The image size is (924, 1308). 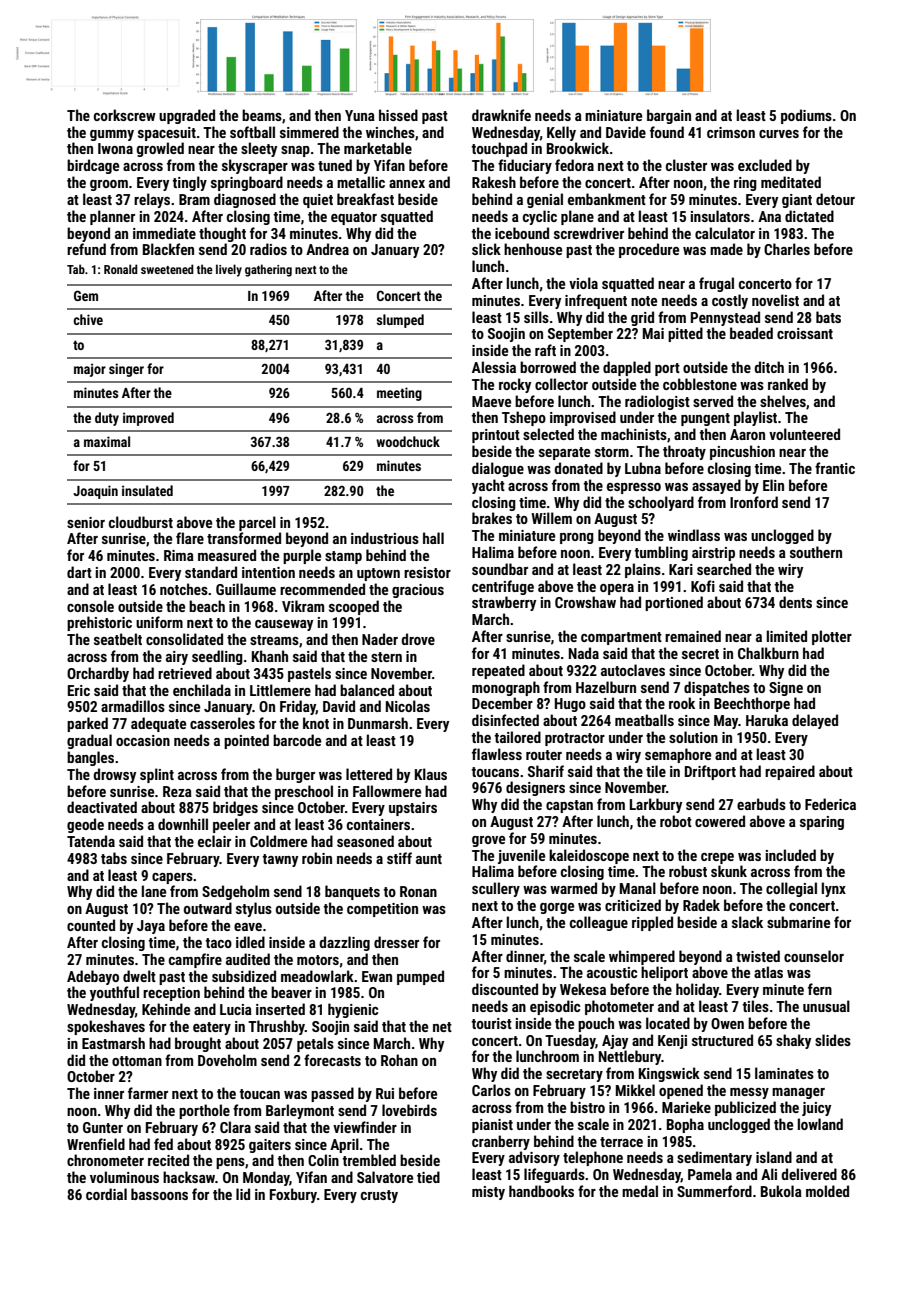 What do you see at coordinates (561, 133) in the page?
I see `Kelly` at bounding box center [561, 133].
